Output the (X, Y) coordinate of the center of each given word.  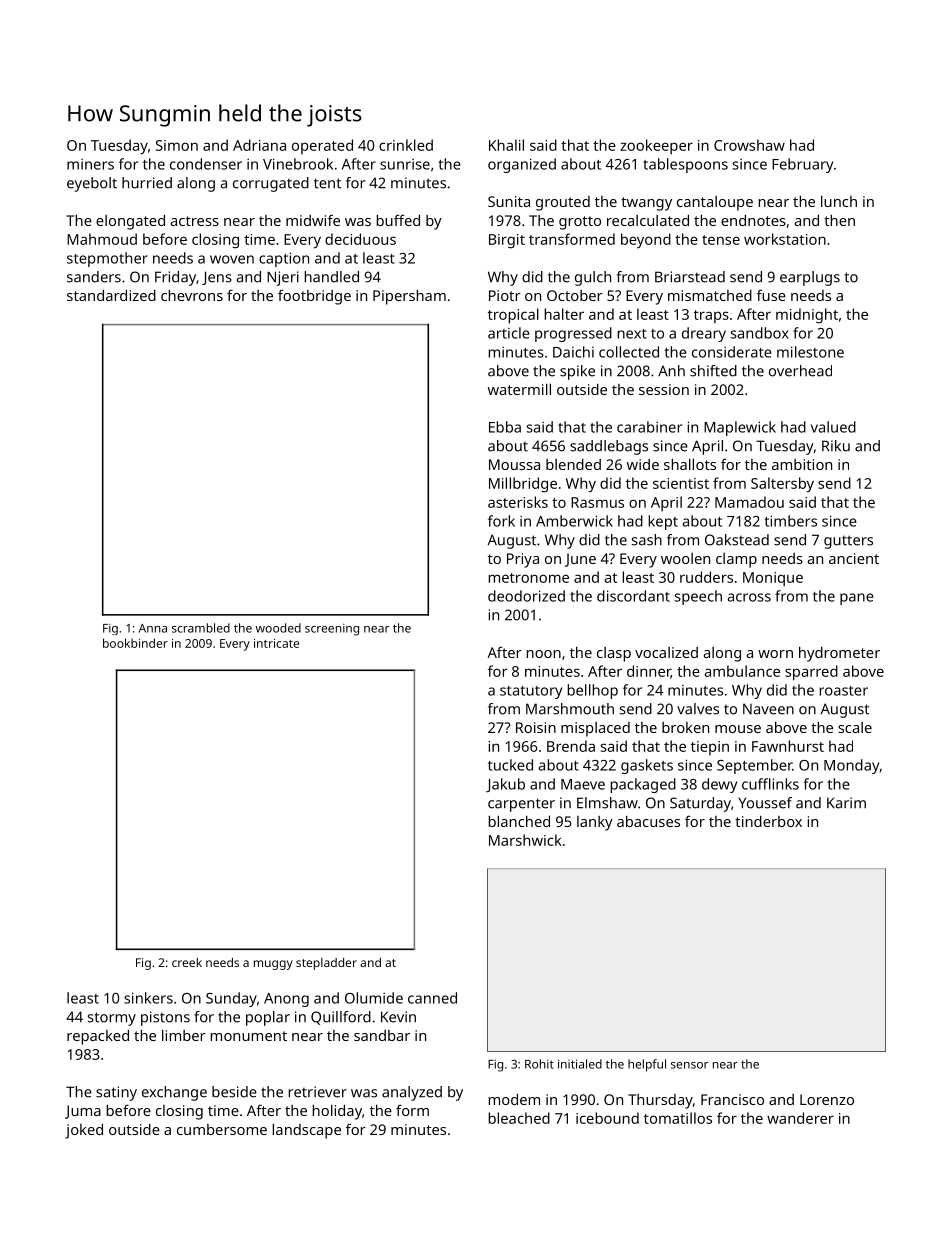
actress (195, 221)
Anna (153, 628)
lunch (839, 201)
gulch (593, 278)
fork (501, 521)
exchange (174, 1093)
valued (833, 427)
